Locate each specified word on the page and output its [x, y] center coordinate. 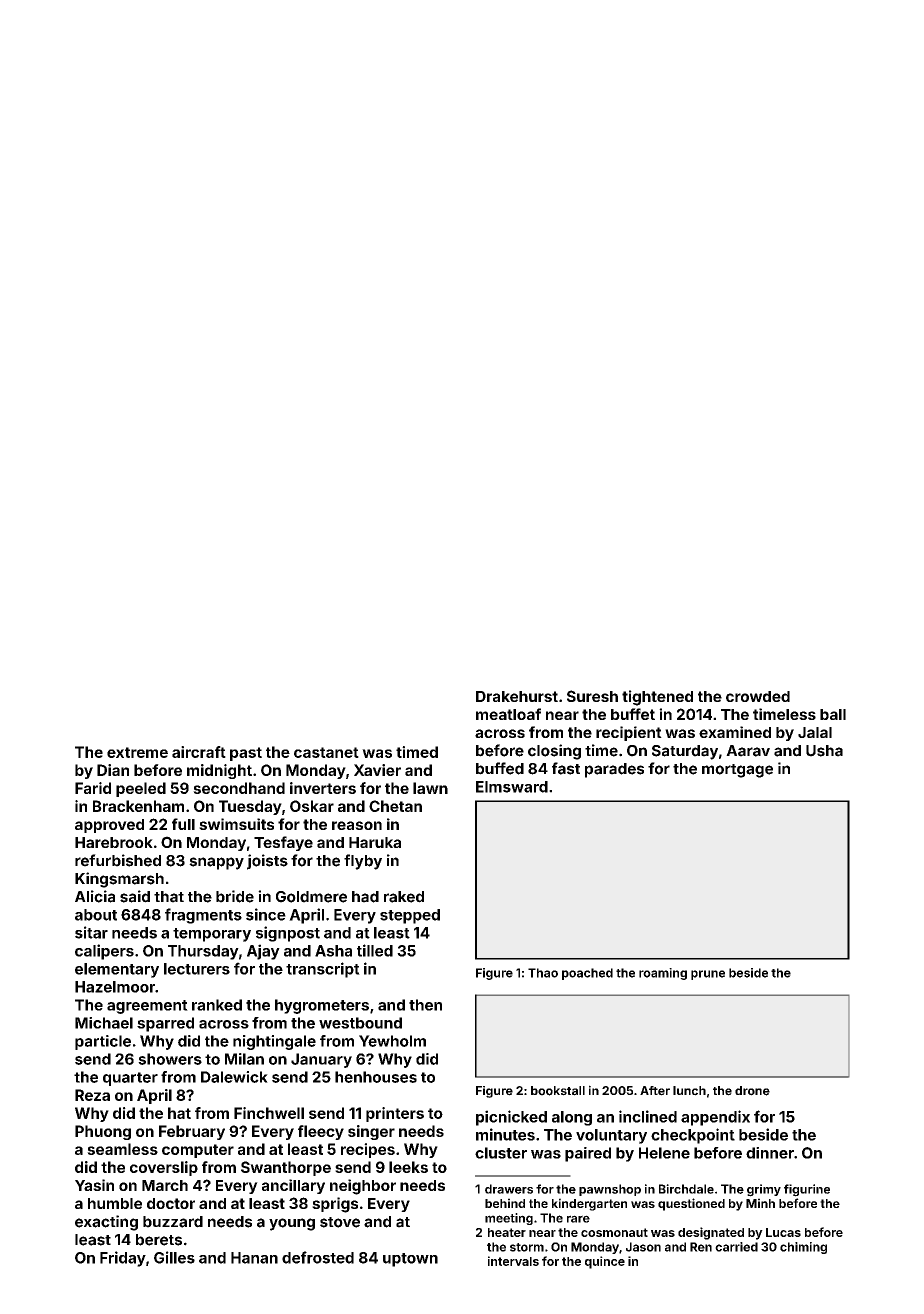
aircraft [199, 752]
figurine [807, 1190]
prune [708, 975]
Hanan [254, 1258]
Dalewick [234, 1077]
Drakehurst [517, 696]
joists [267, 862]
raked [404, 897]
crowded [758, 696]
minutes [505, 1134]
